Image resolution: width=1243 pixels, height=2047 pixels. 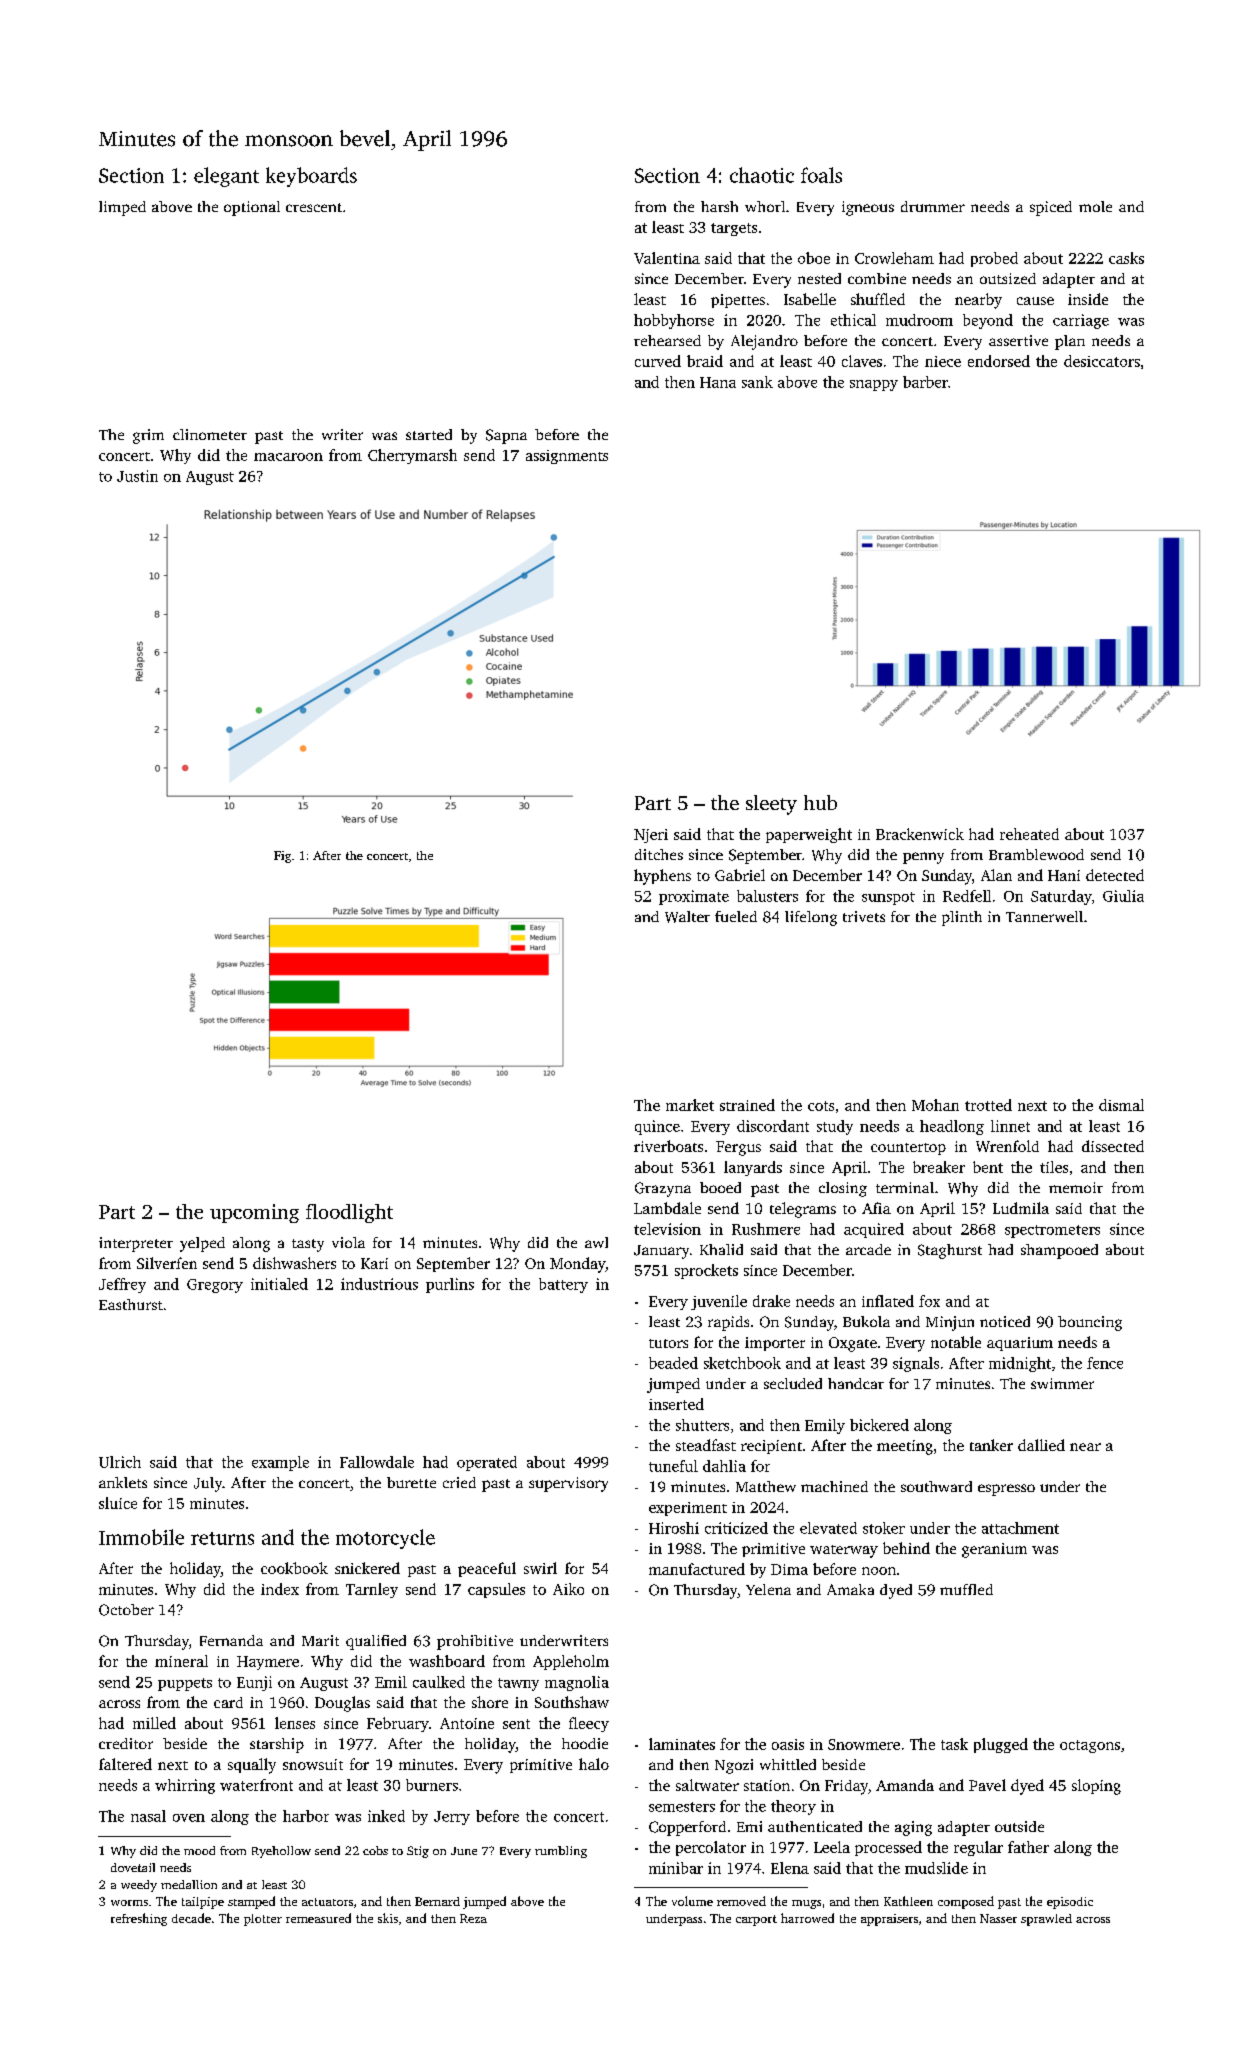 What do you see at coordinates (651, 836) in the screenshot?
I see `Njeri` at bounding box center [651, 836].
